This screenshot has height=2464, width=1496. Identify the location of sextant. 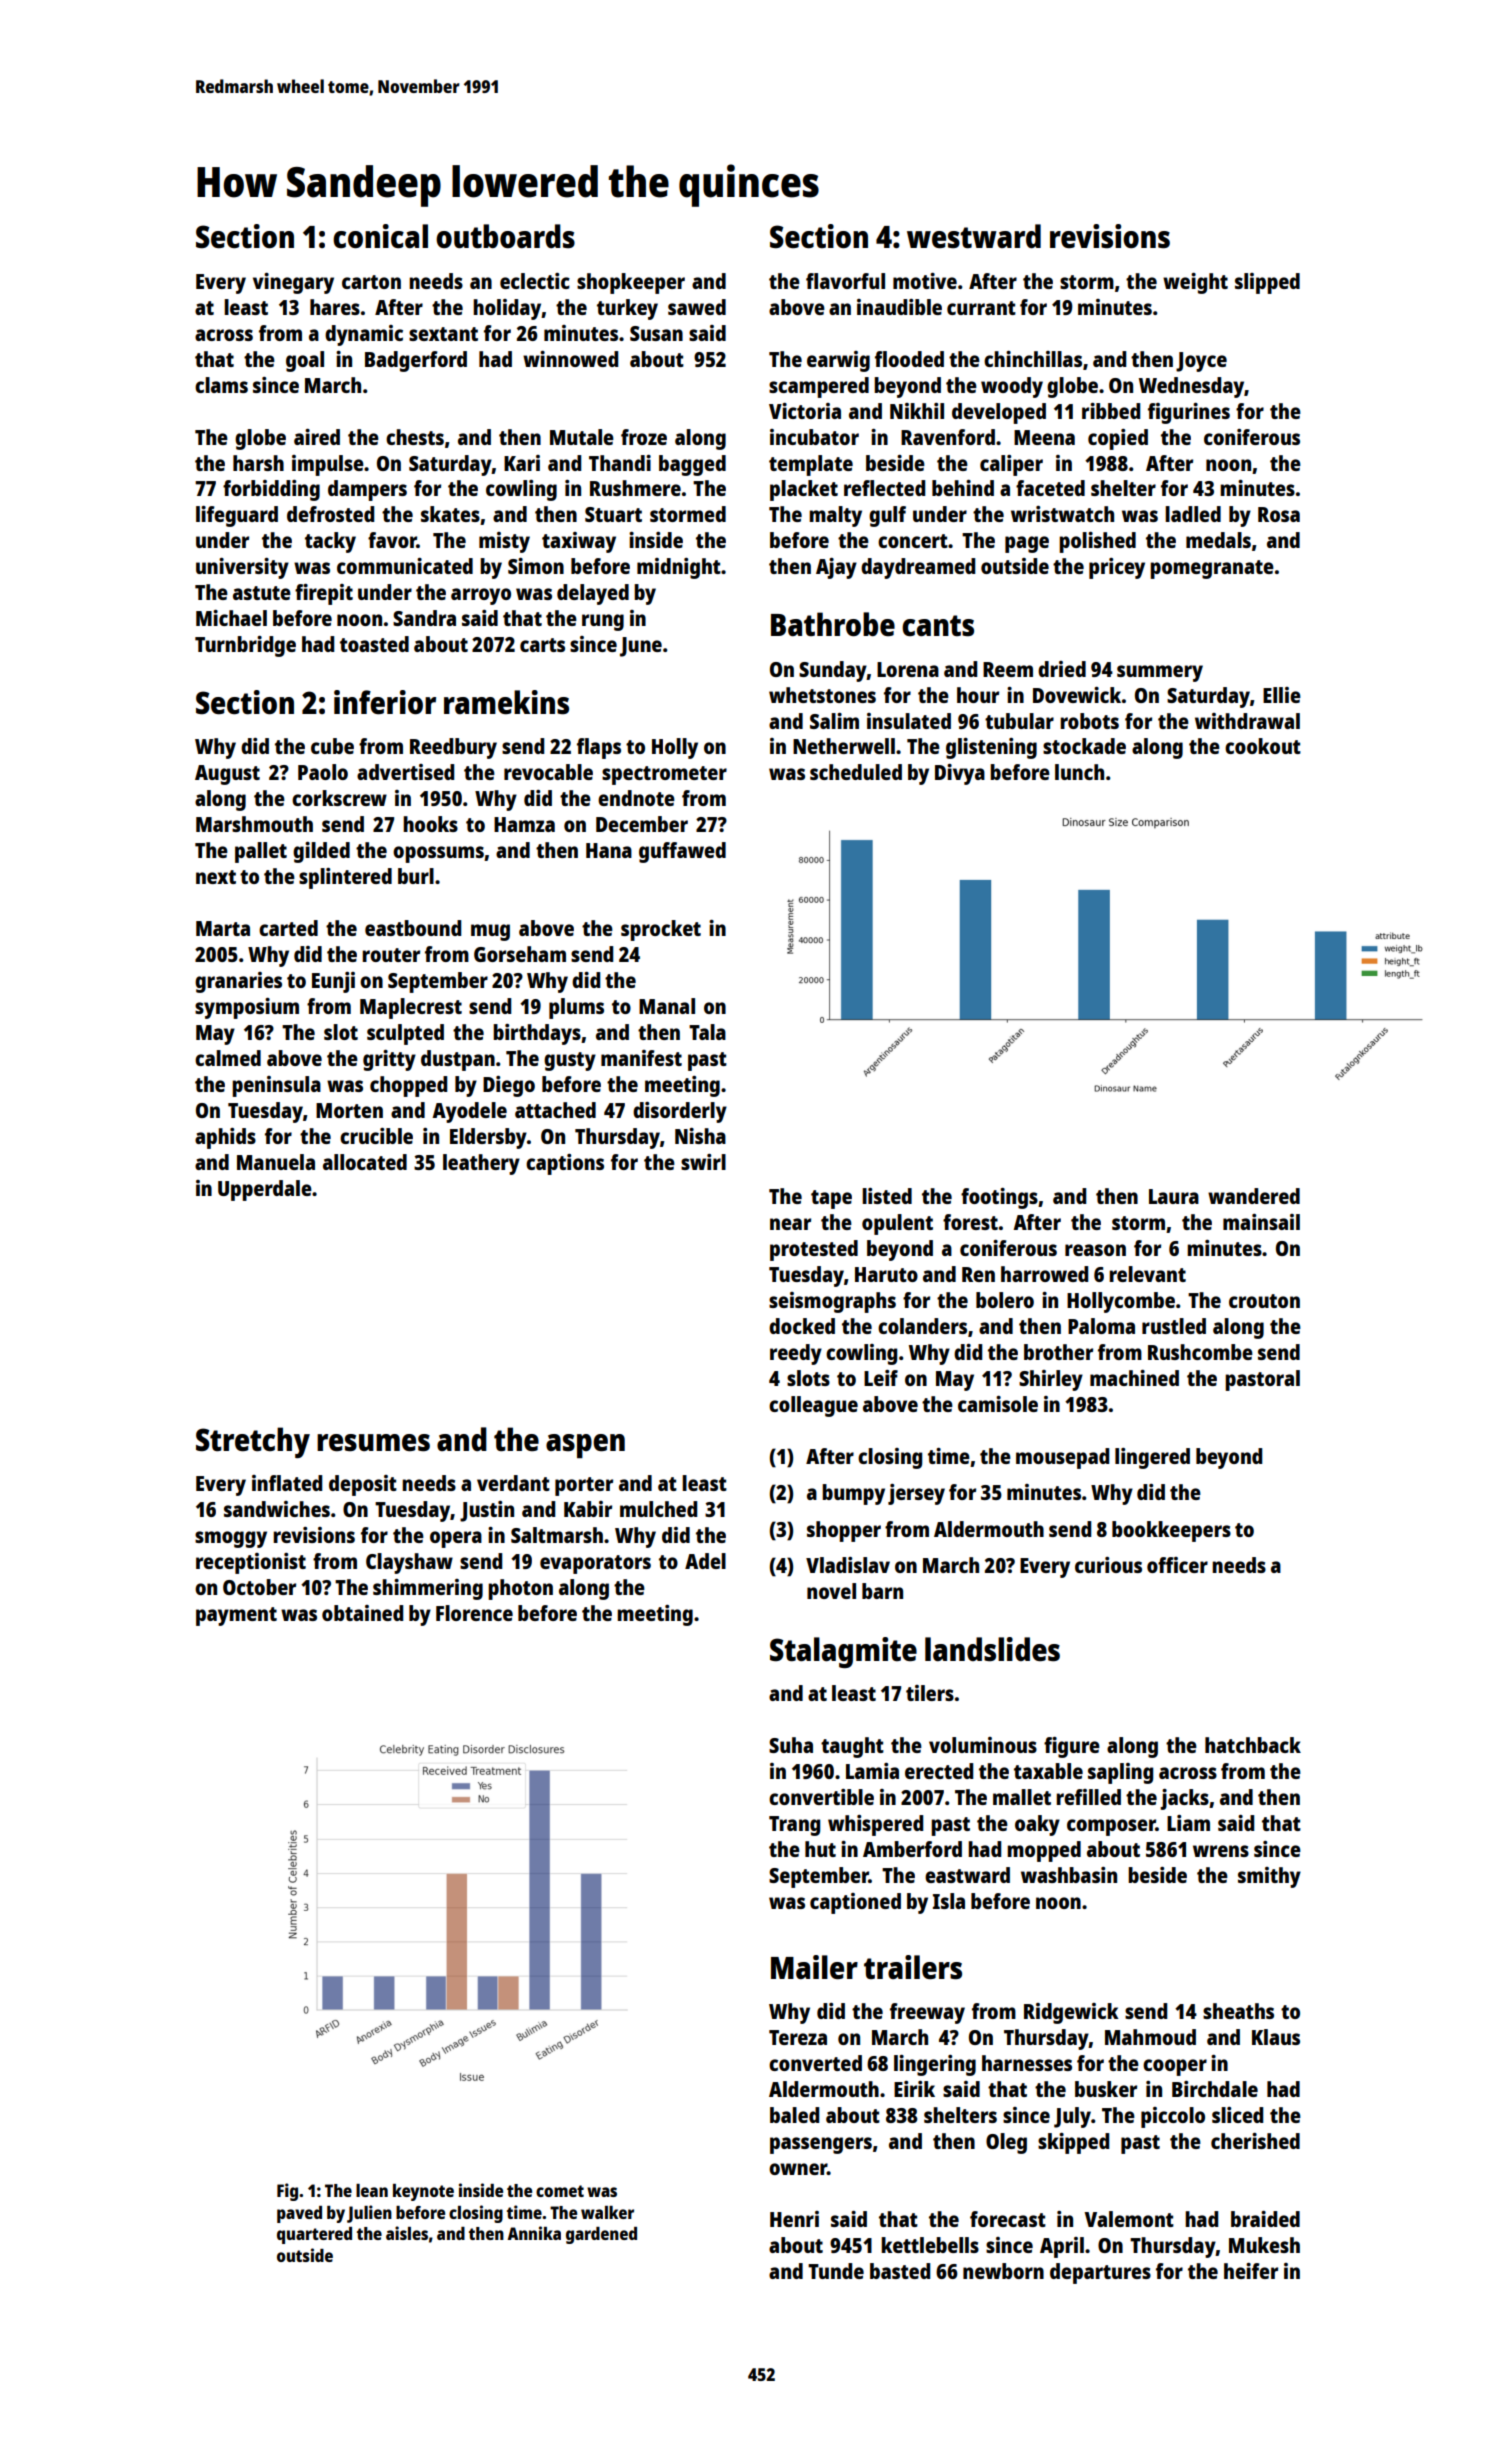
(443, 334).
